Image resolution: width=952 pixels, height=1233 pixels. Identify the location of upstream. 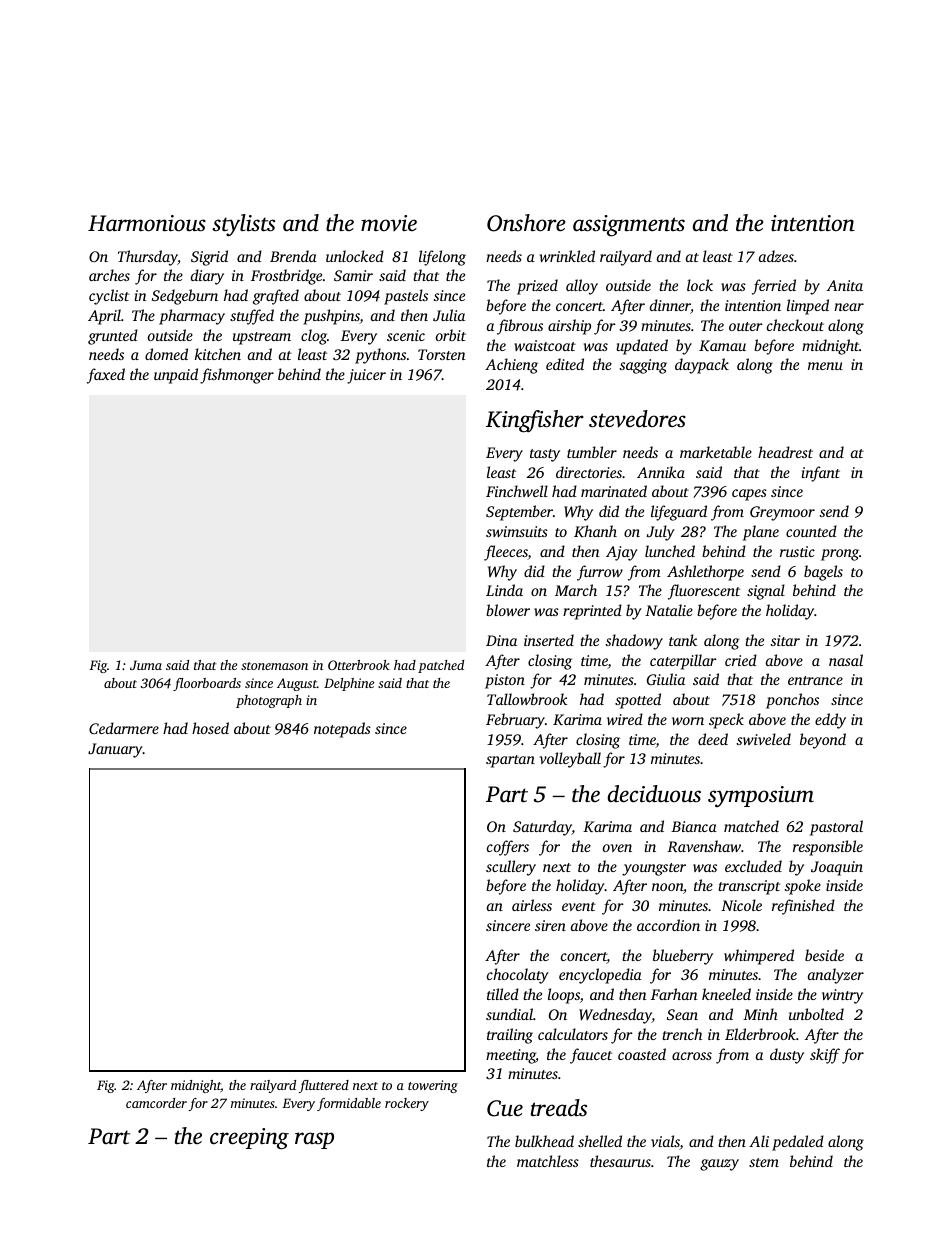
(262, 338).
